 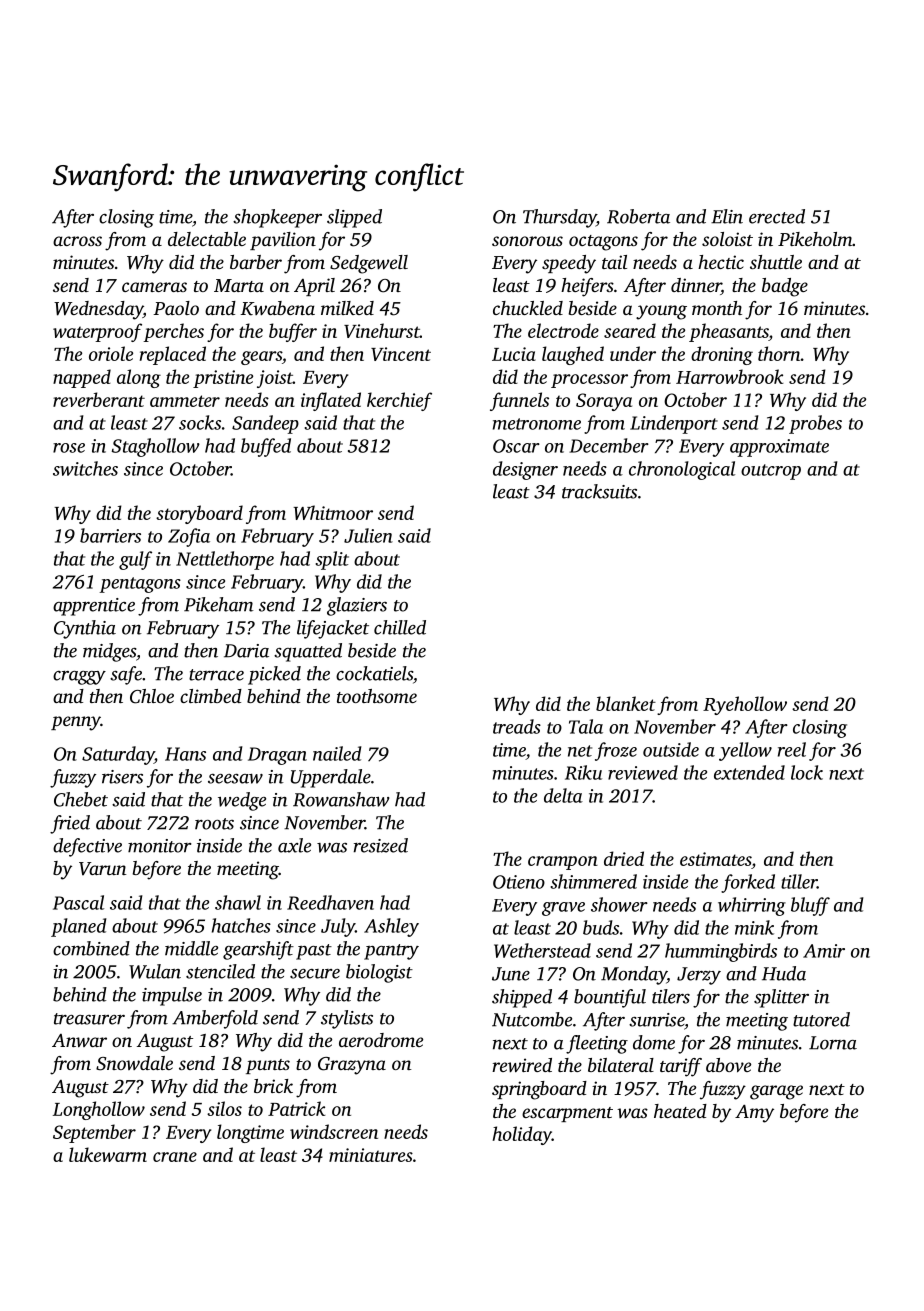 I want to click on craggy, so click(x=79, y=678).
